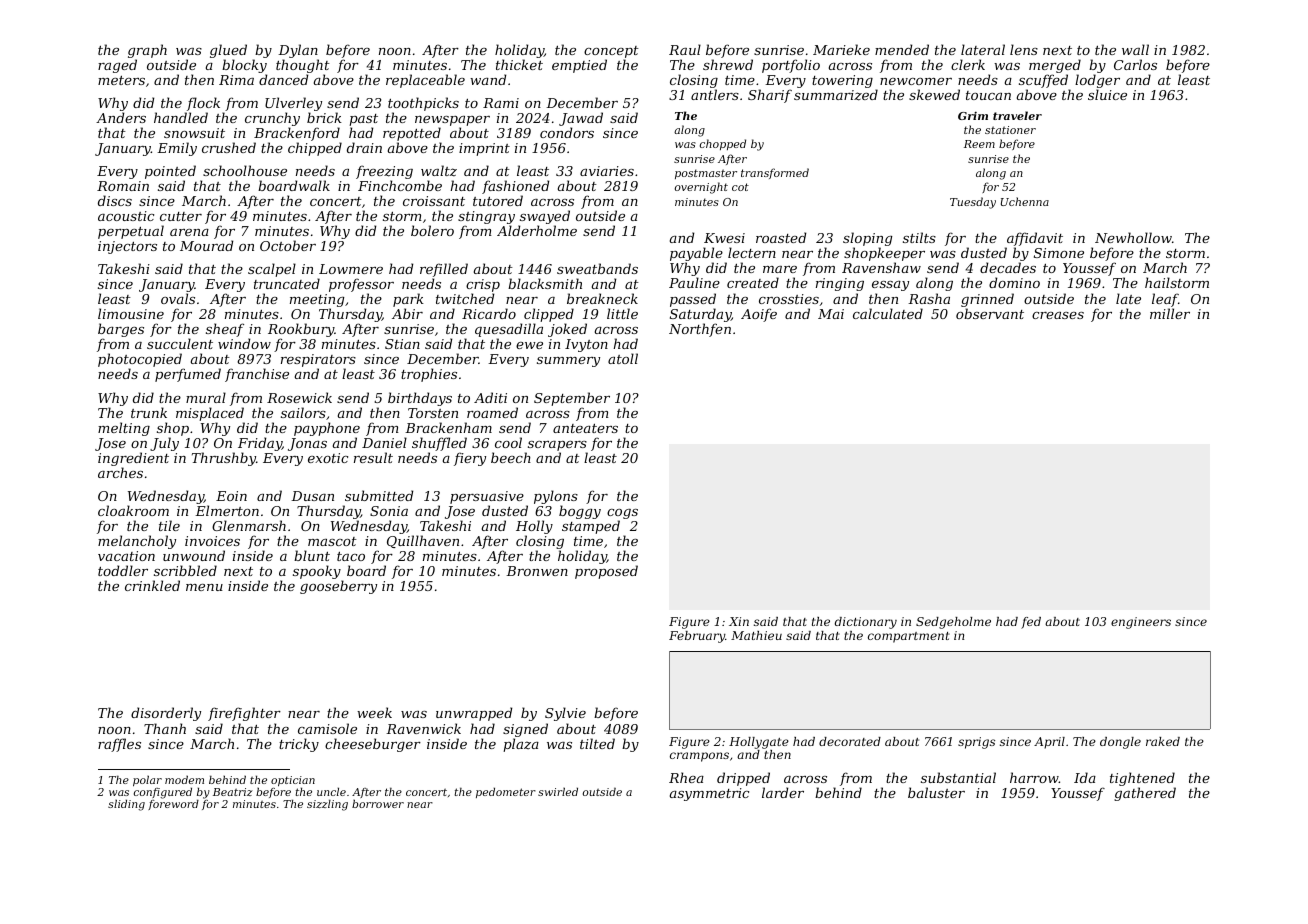 This screenshot has height=924, width=1308. Describe the element at coordinates (181, 216) in the screenshot. I see `cutter` at that location.
